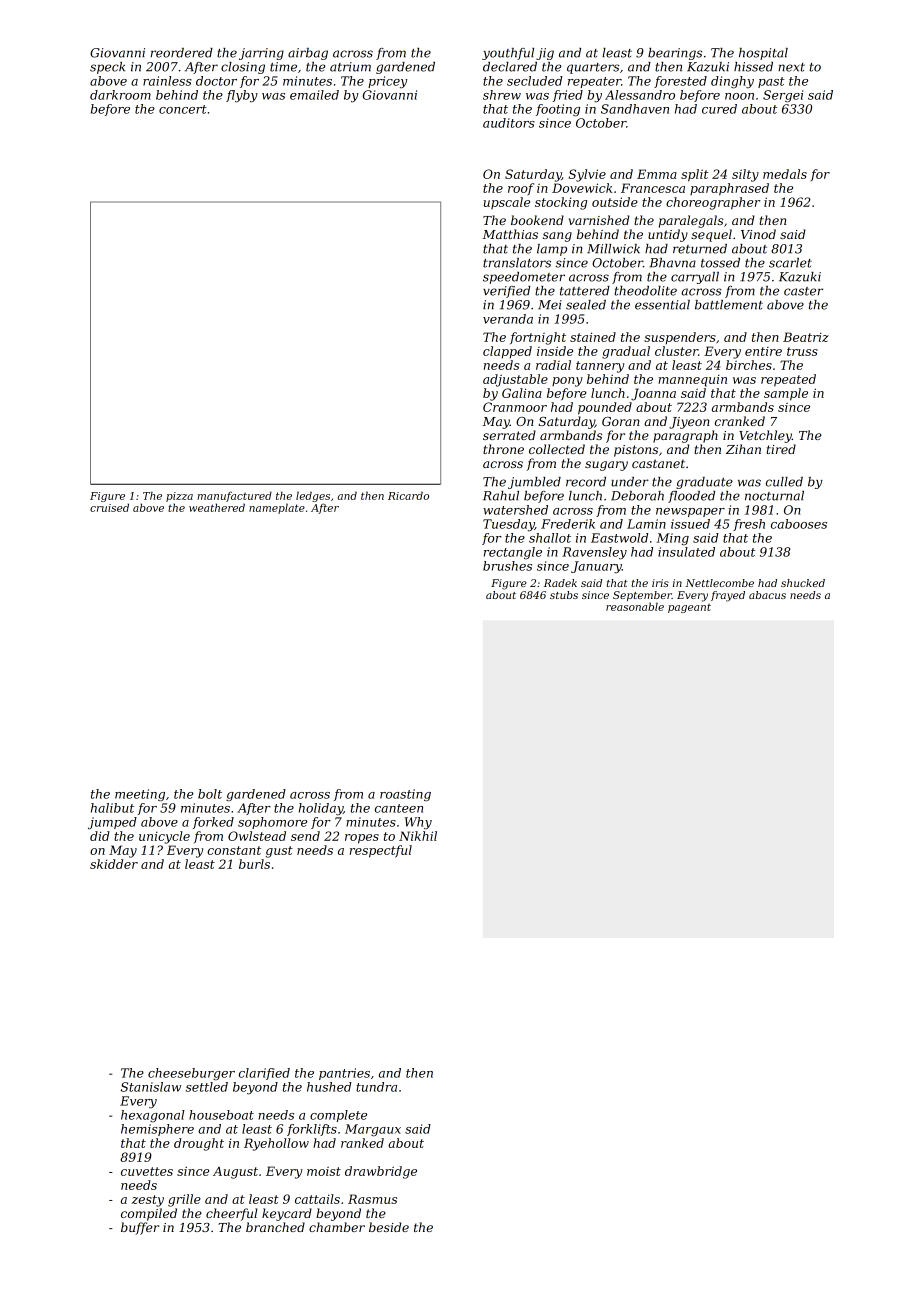 Image resolution: width=924 pixels, height=1308 pixels. What do you see at coordinates (120, 95) in the screenshot?
I see `darkroom` at bounding box center [120, 95].
